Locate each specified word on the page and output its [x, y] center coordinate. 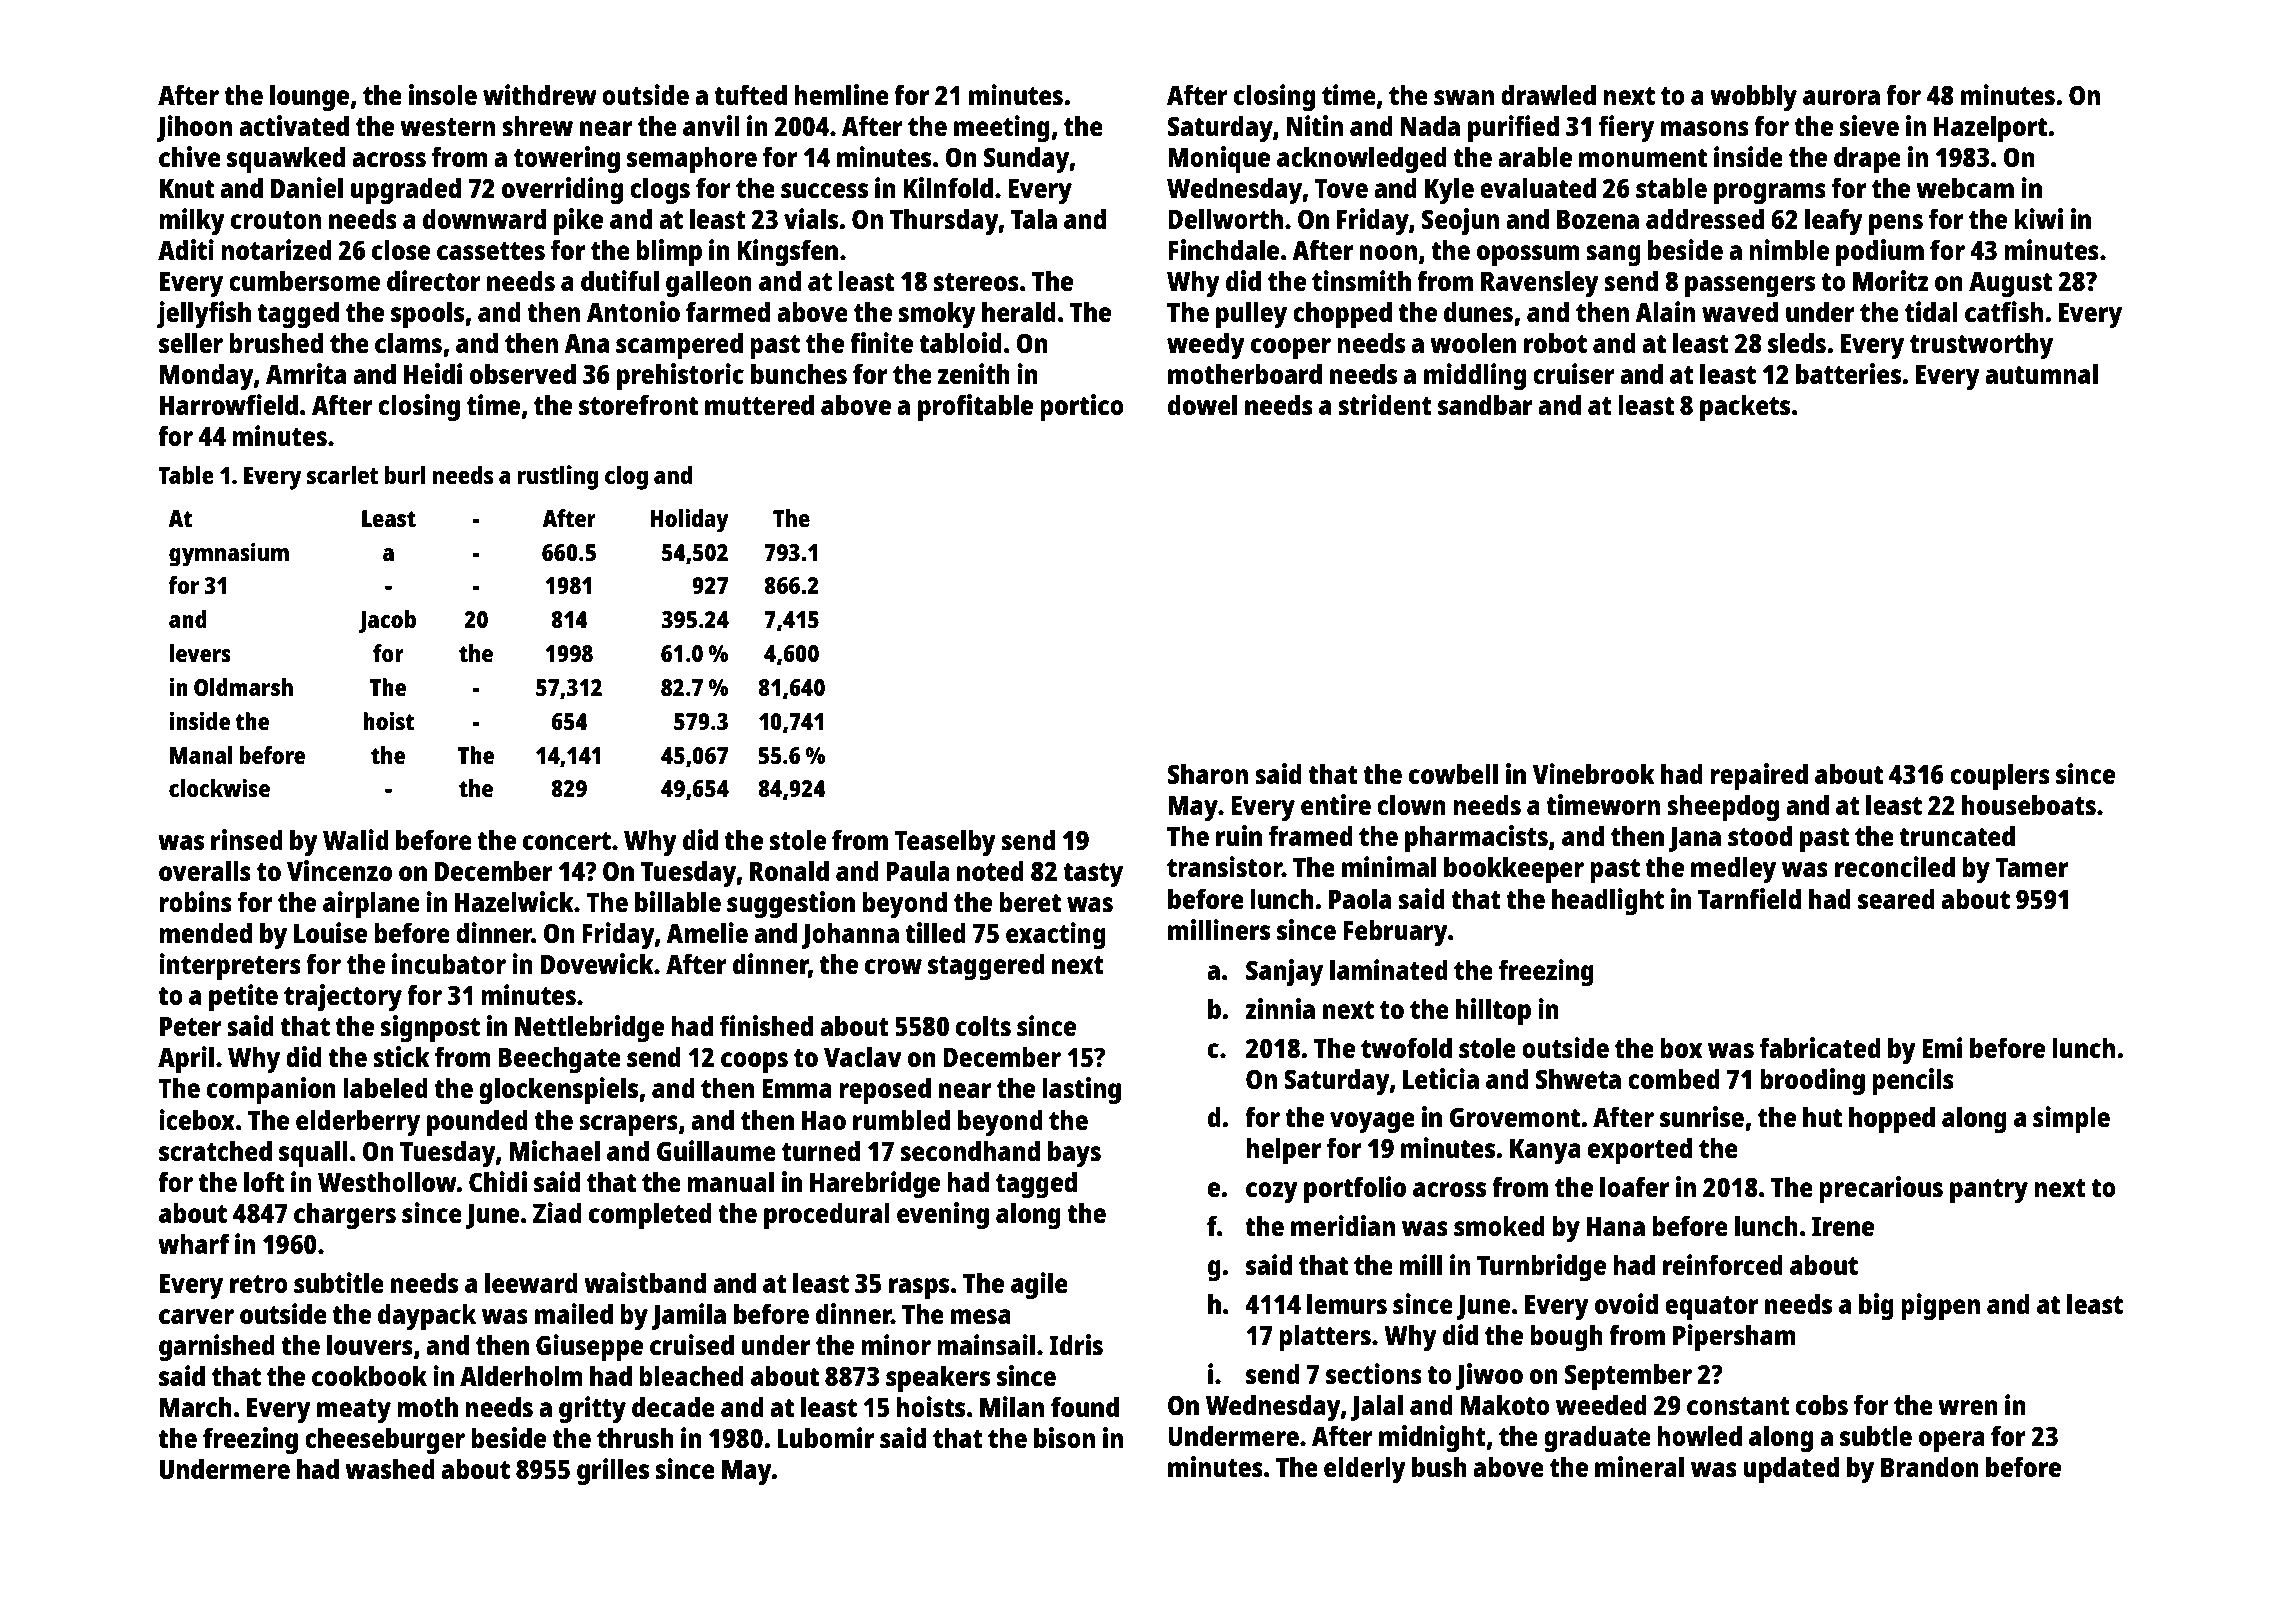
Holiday [689, 521]
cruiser [1574, 373]
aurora [1841, 97]
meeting [1002, 128]
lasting [1081, 1090]
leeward [531, 1282]
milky [192, 221]
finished [766, 1025]
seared [1896, 898]
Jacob [387, 621]
